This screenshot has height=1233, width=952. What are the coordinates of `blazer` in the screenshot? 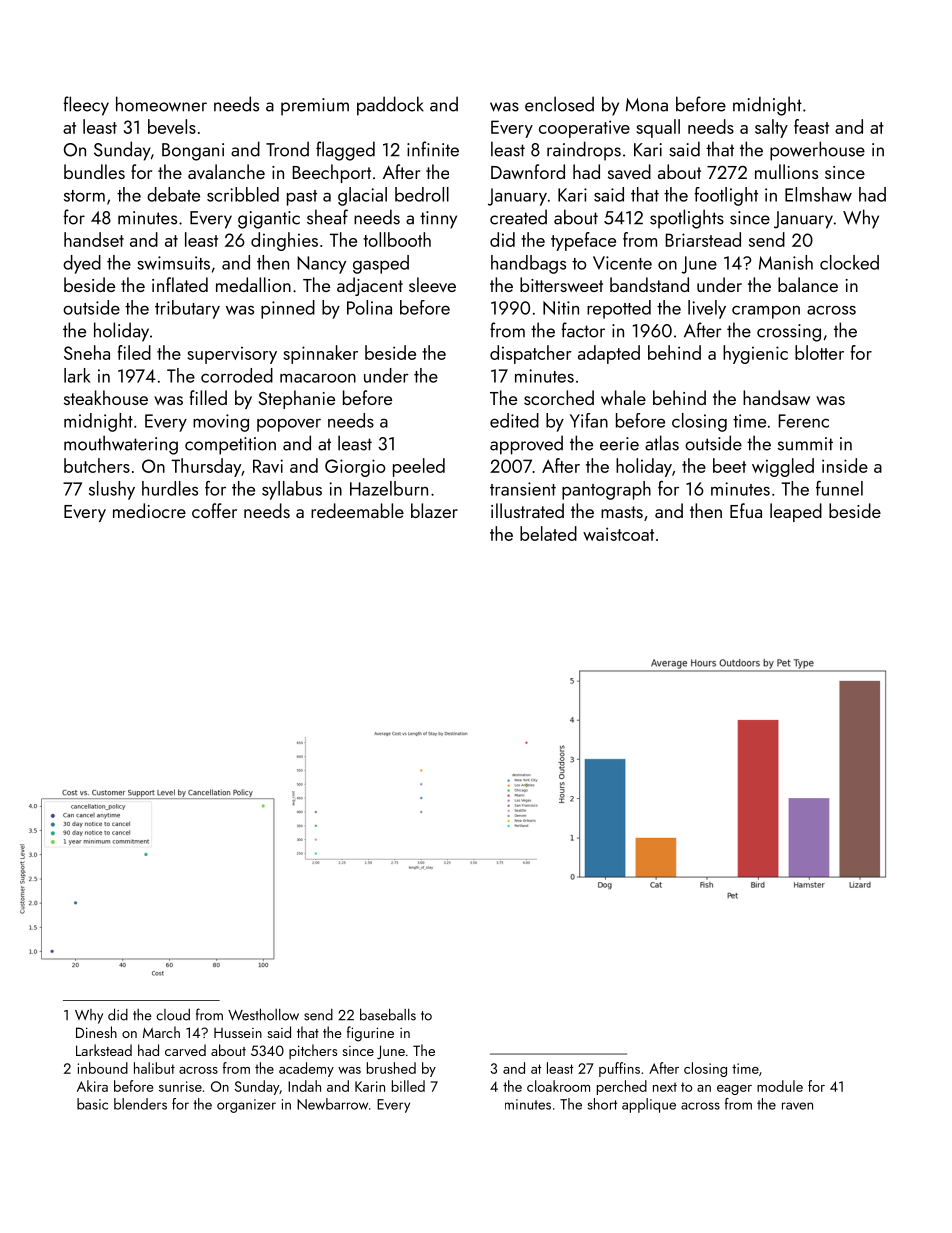 It's located at (434, 510).
